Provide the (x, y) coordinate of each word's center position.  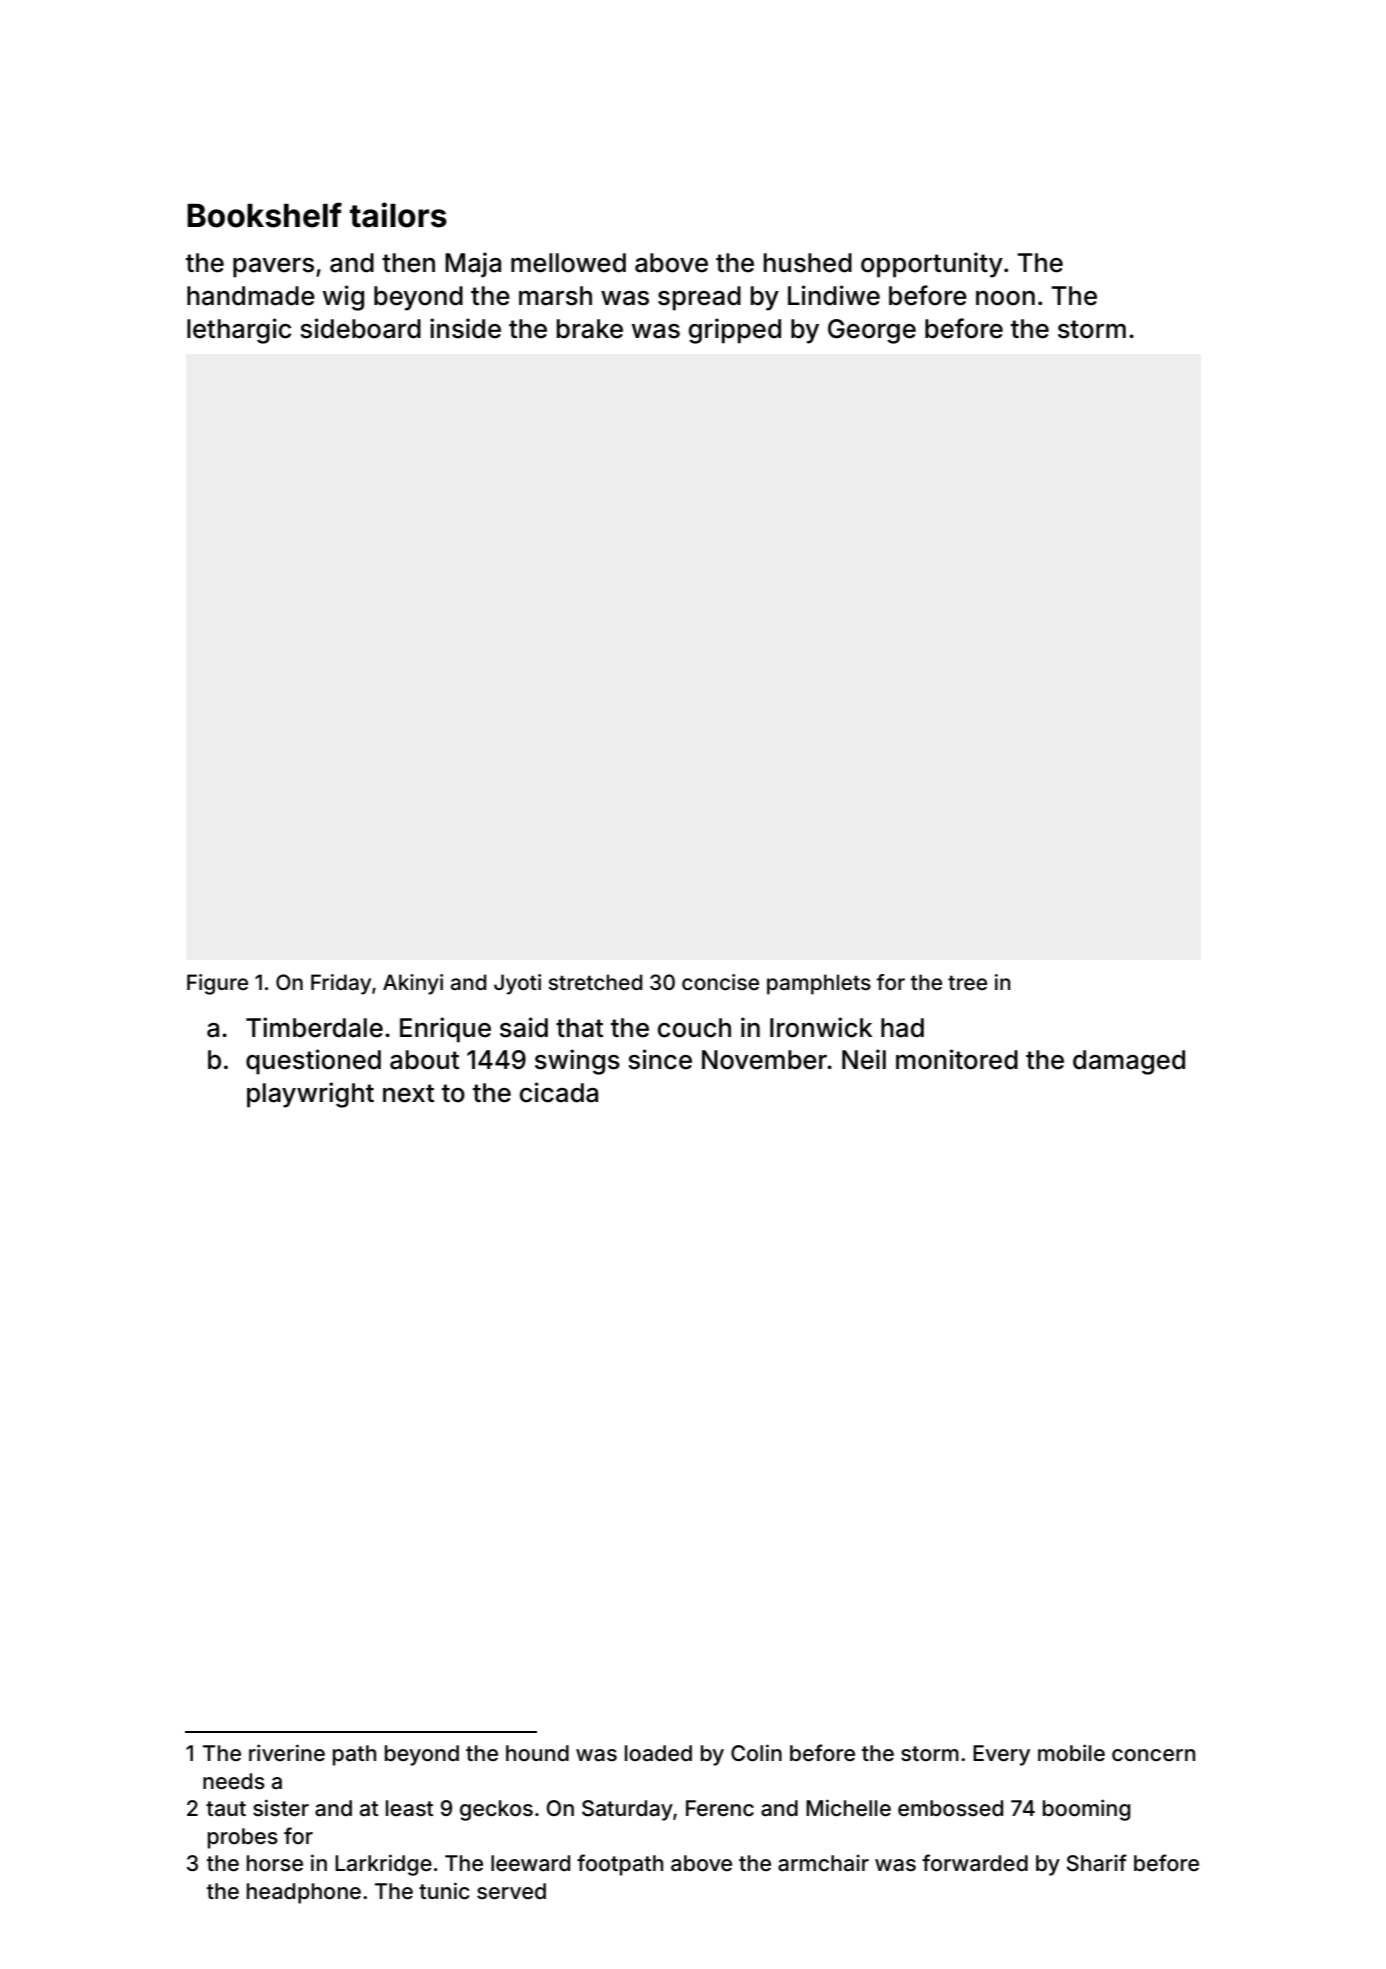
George (872, 331)
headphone (304, 1893)
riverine (287, 1753)
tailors (398, 215)
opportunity (932, 265)
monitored (957, 1059)
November (765, 1060)
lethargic (239, 331)
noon (1005, 298)
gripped (735, 331)
